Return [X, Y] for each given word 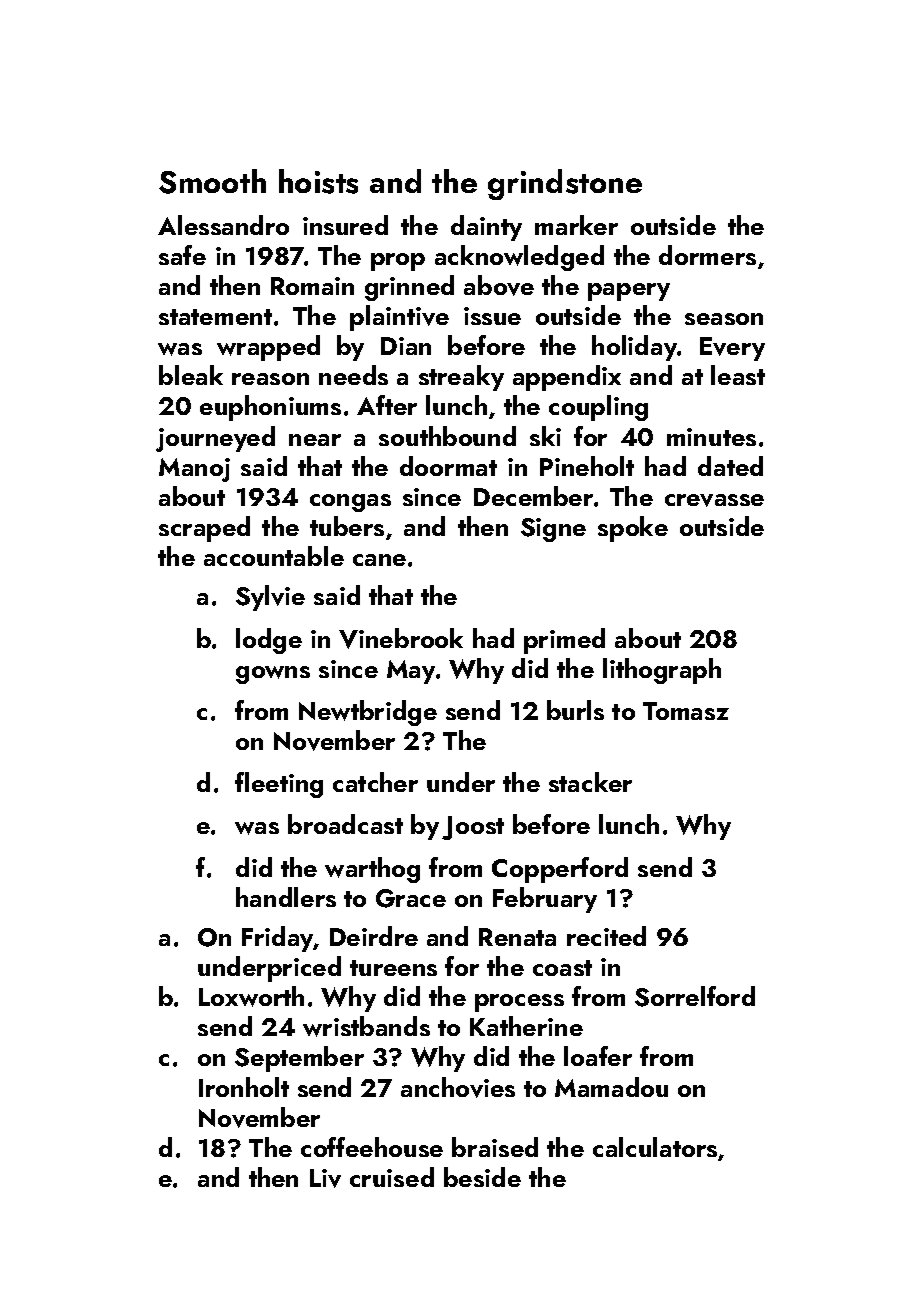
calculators [655, 1147]
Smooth [212, 181]
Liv [325, 1178]
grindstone [565, 184]
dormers [707, 255]
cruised [392, 1177]
